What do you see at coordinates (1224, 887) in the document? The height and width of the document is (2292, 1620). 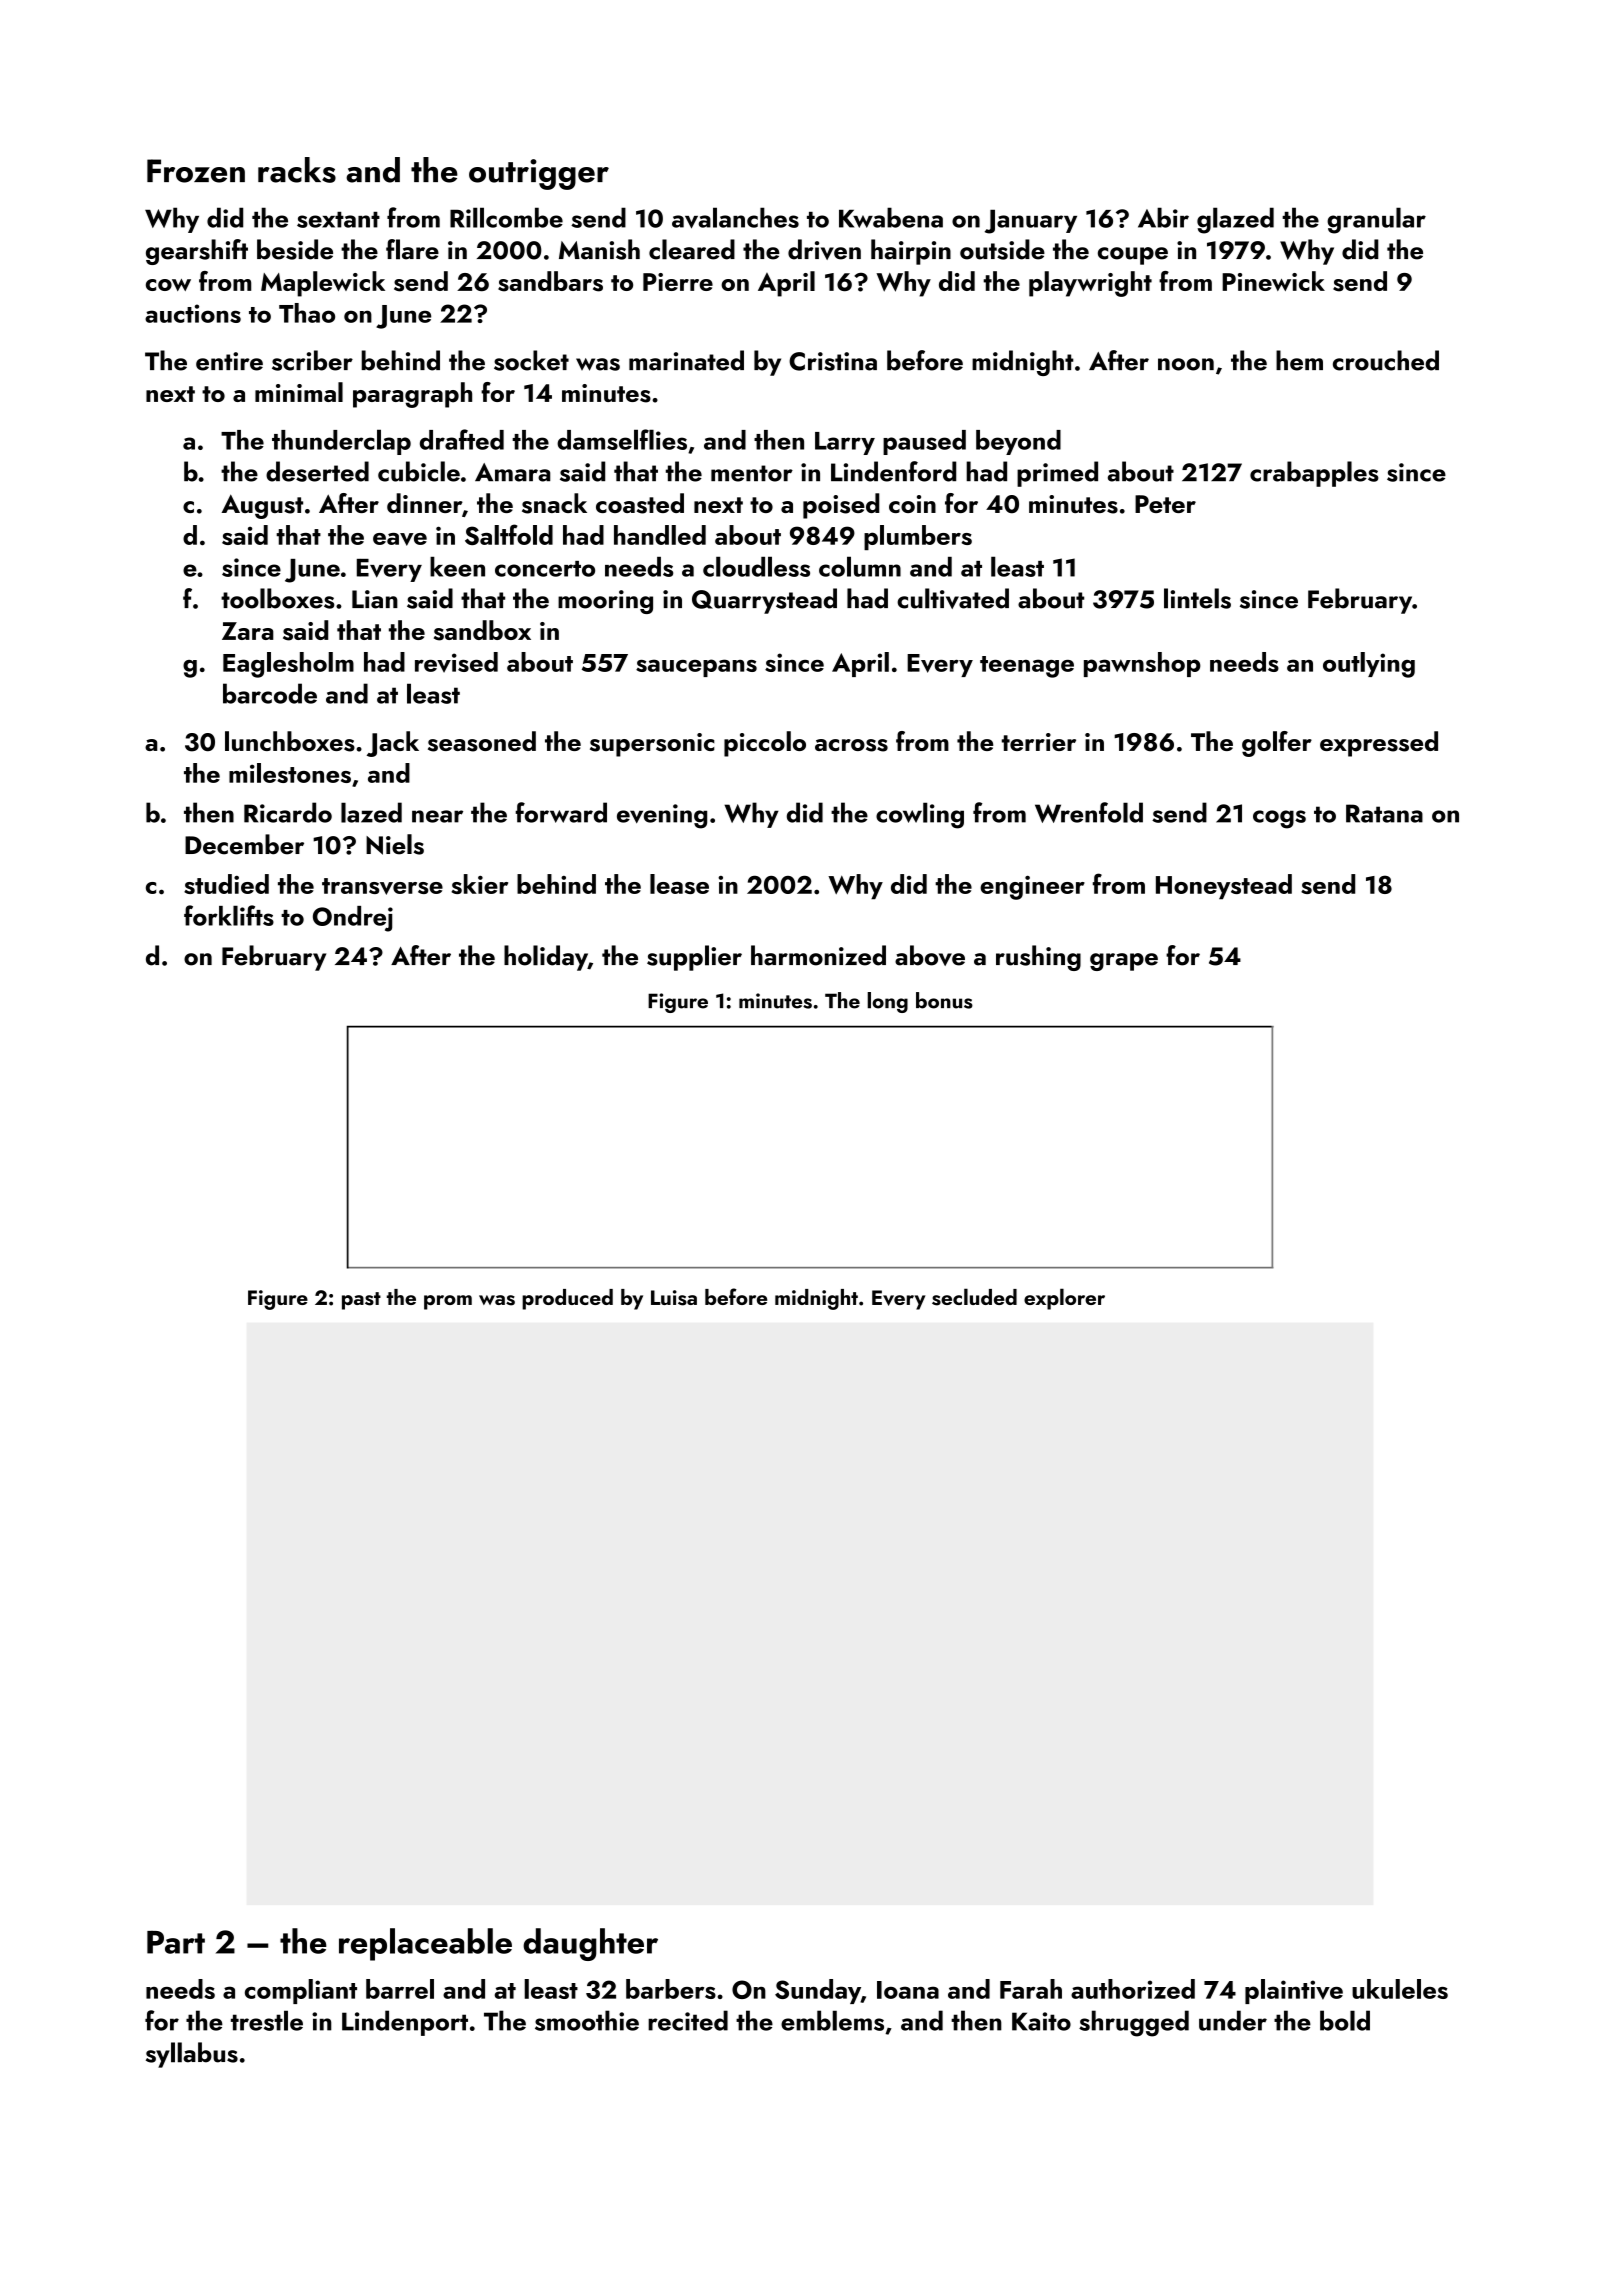 I see `Honeystead` at bounding box center [1224, 887].
